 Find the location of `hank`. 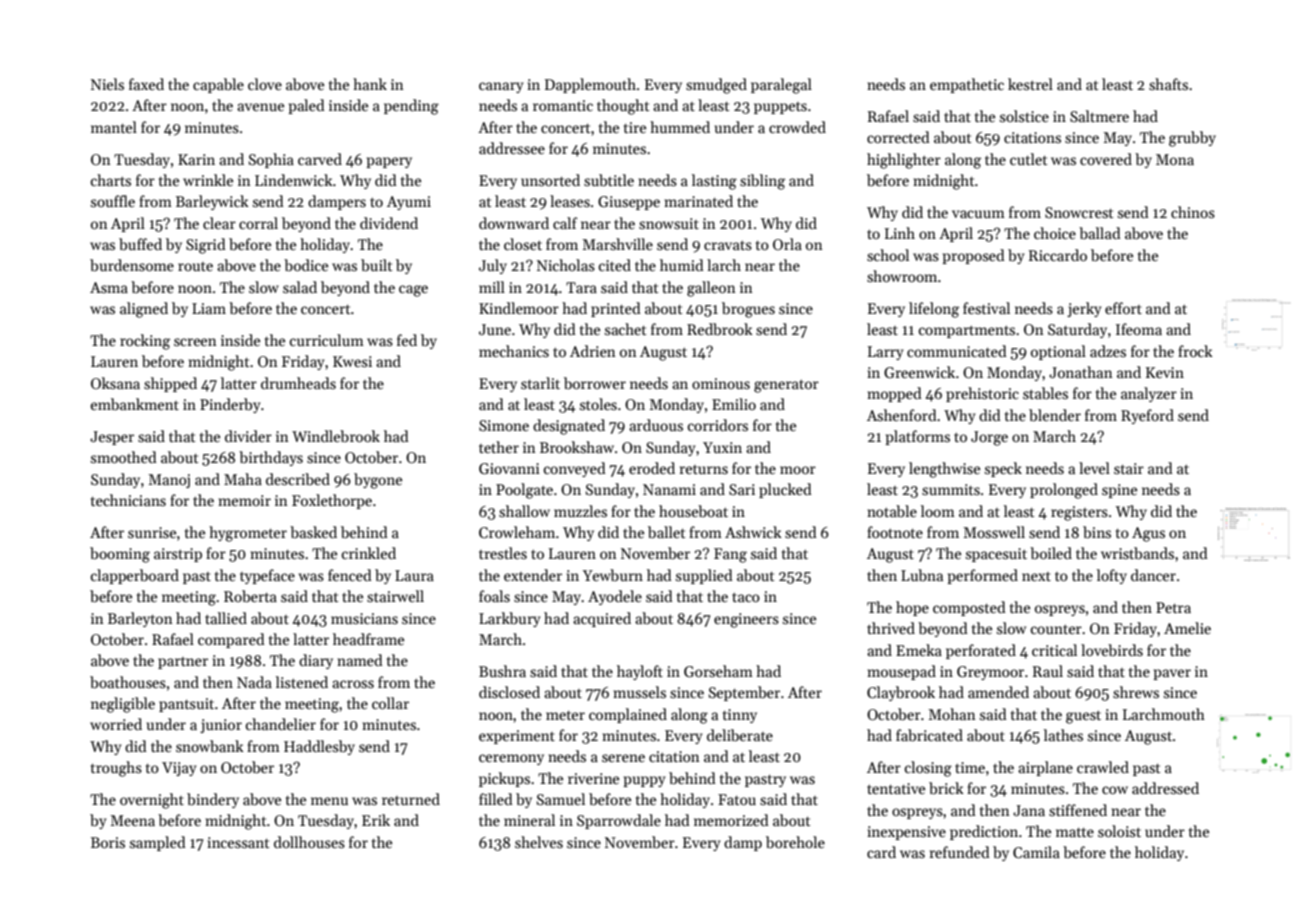

hank is located at coordinates (370, 84).
